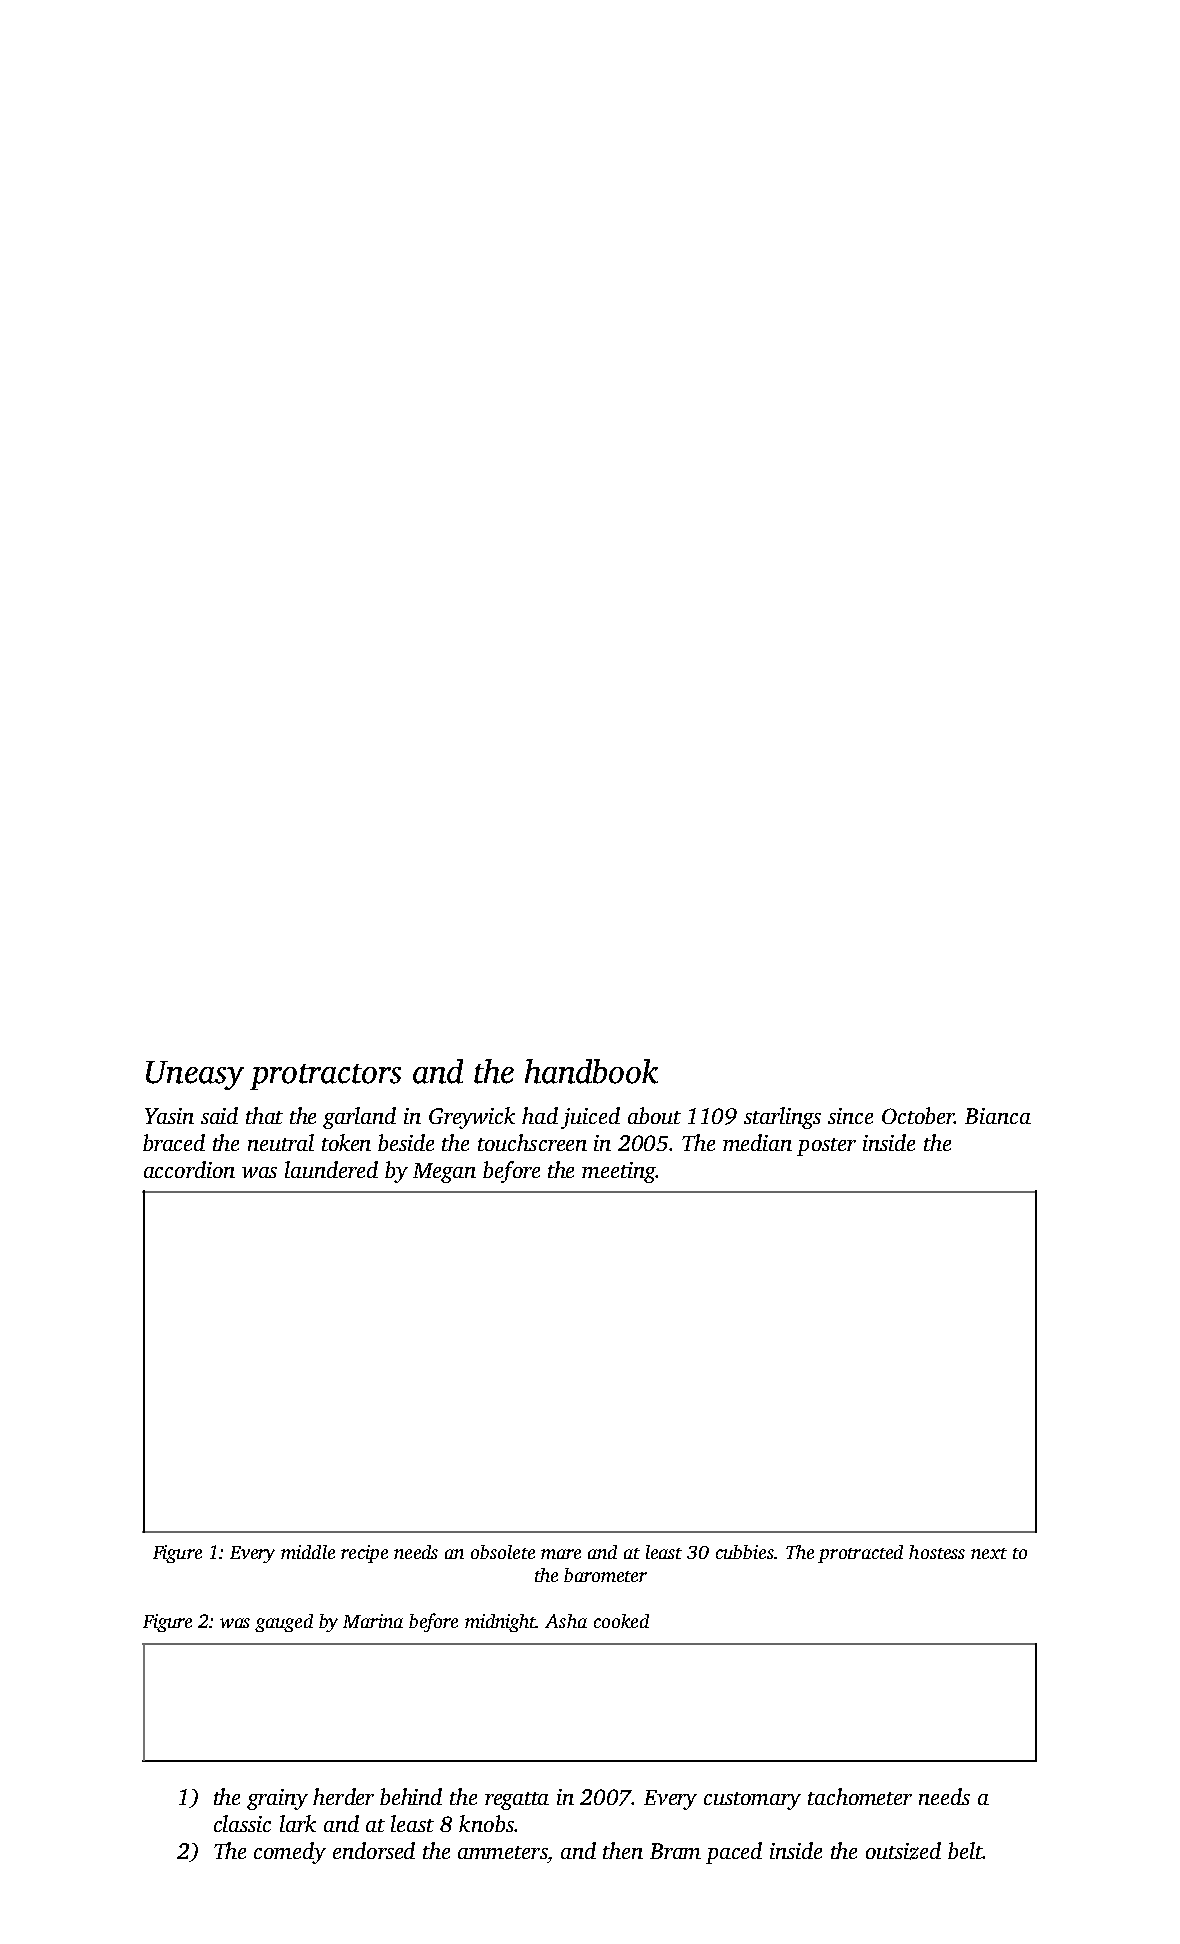 This page has height=1944, width=1180. I want to click on accordion, so click(189, 1169).
